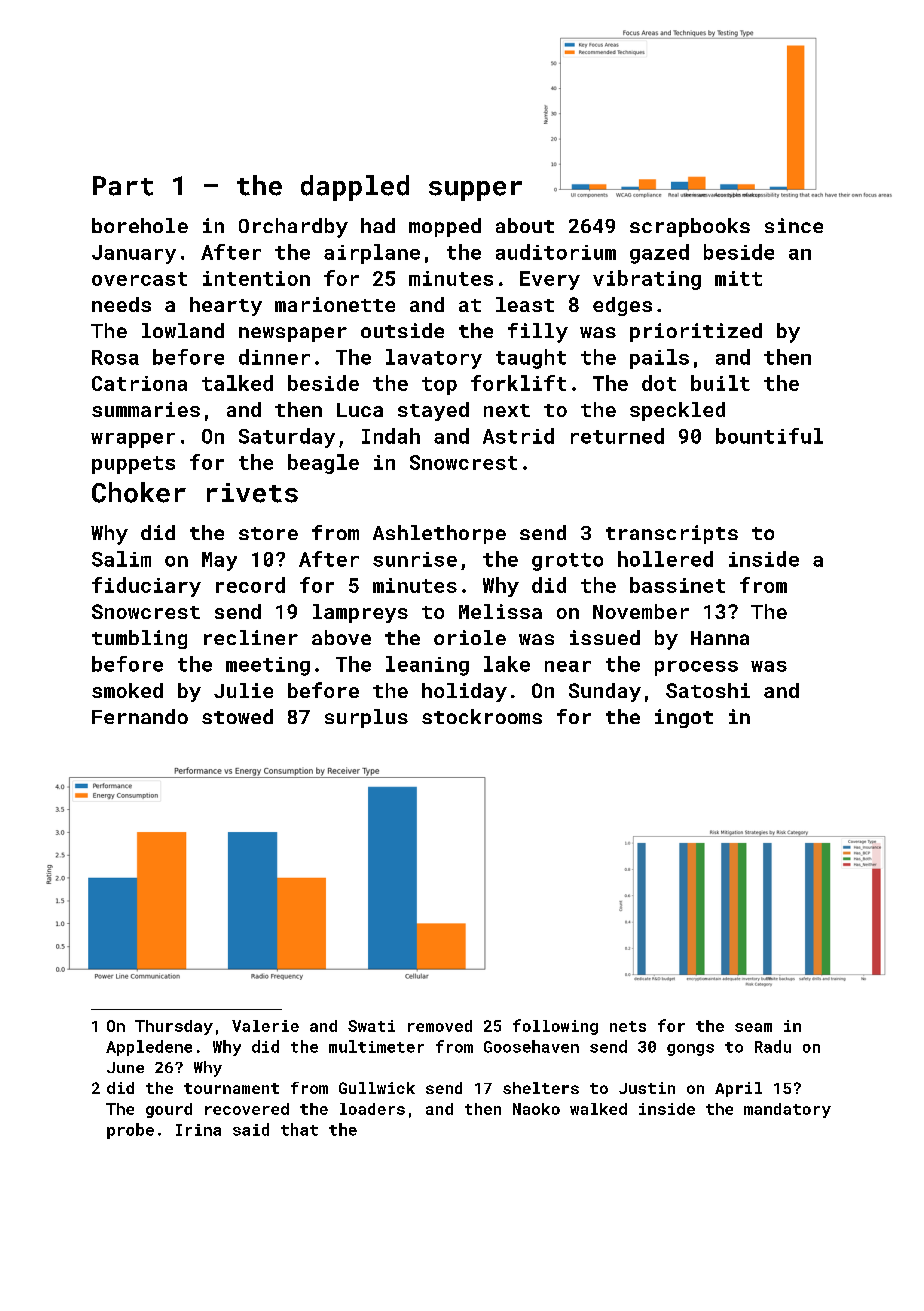  Describe the element at coordinates (140, 225) in the screenshot. I see `borehole` at that location.
